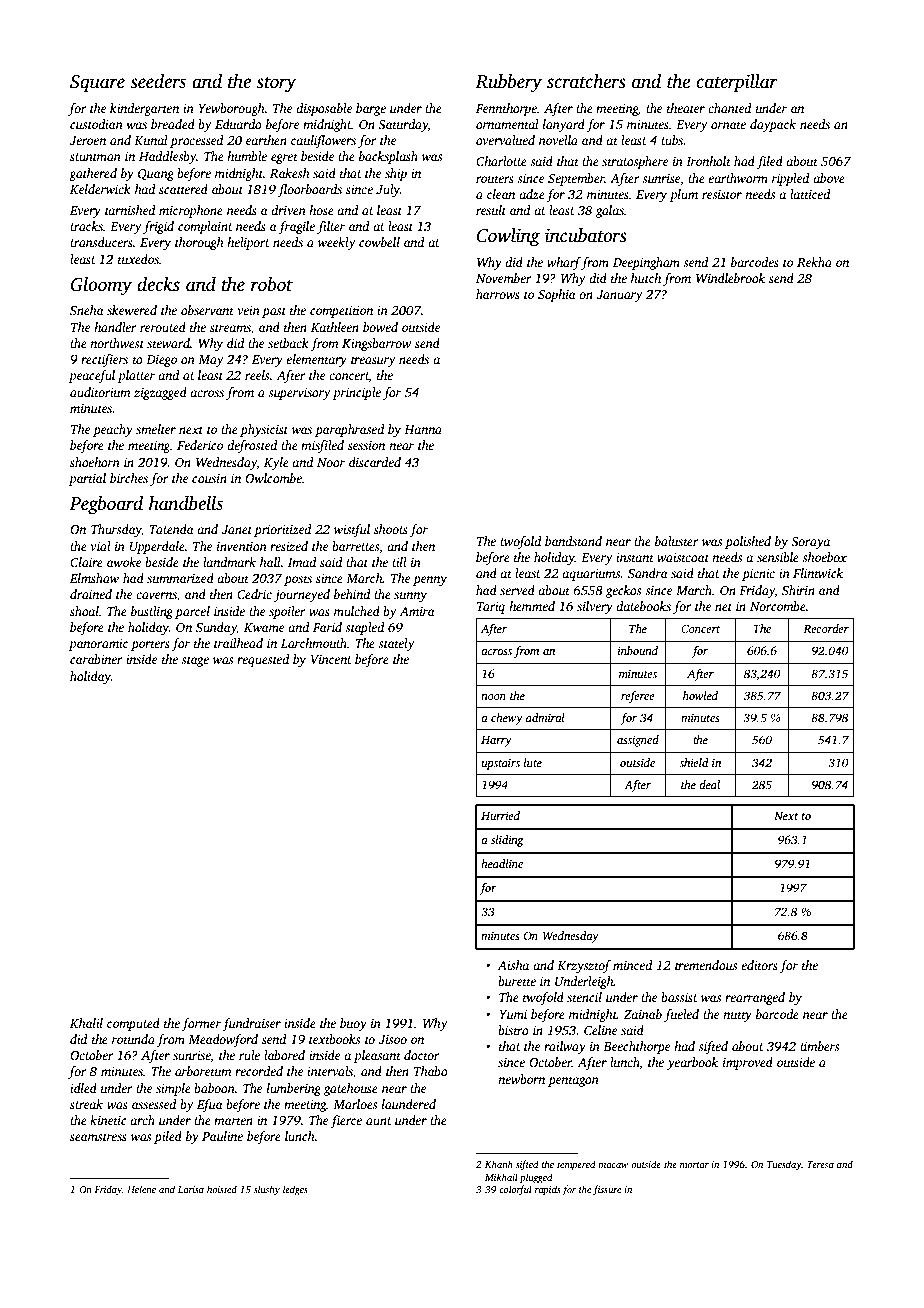 This document has width=924, height=1308. I want to click on Aisha, so click(513, 965).
